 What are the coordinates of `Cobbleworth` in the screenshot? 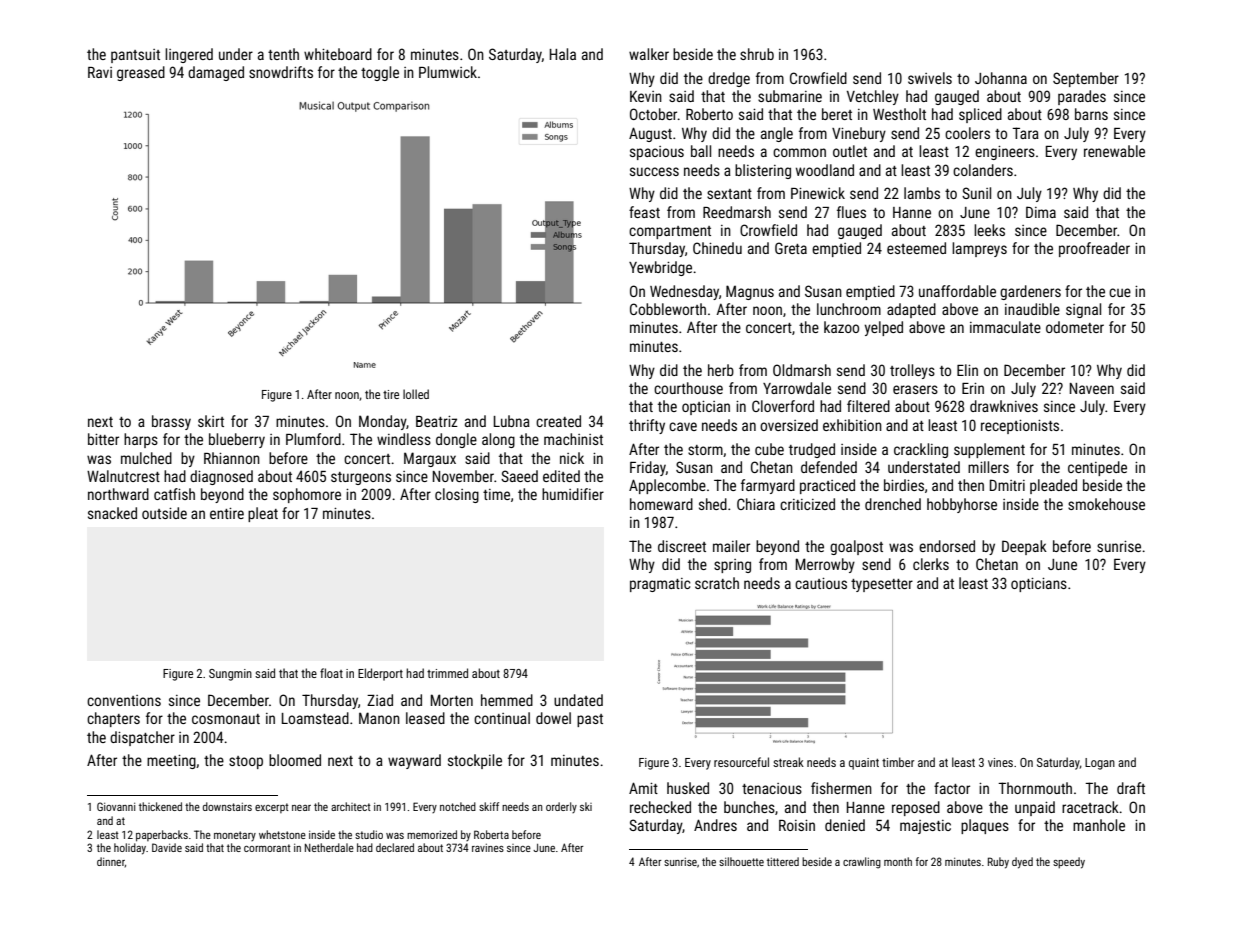 It's located at (668, 309).
